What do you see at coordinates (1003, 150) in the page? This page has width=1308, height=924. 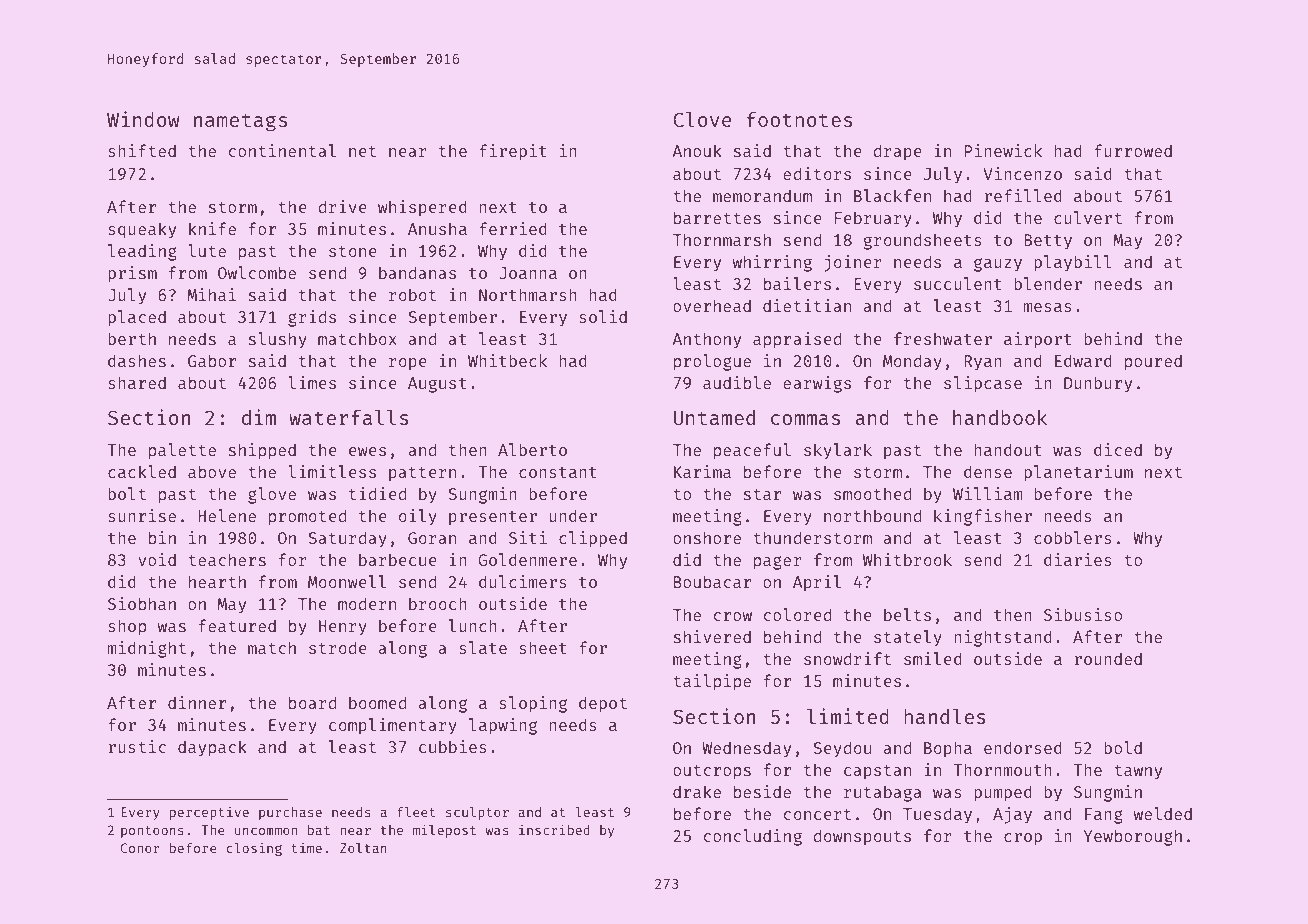 I see `Pinewick` at bounding box center [1003, 150].
